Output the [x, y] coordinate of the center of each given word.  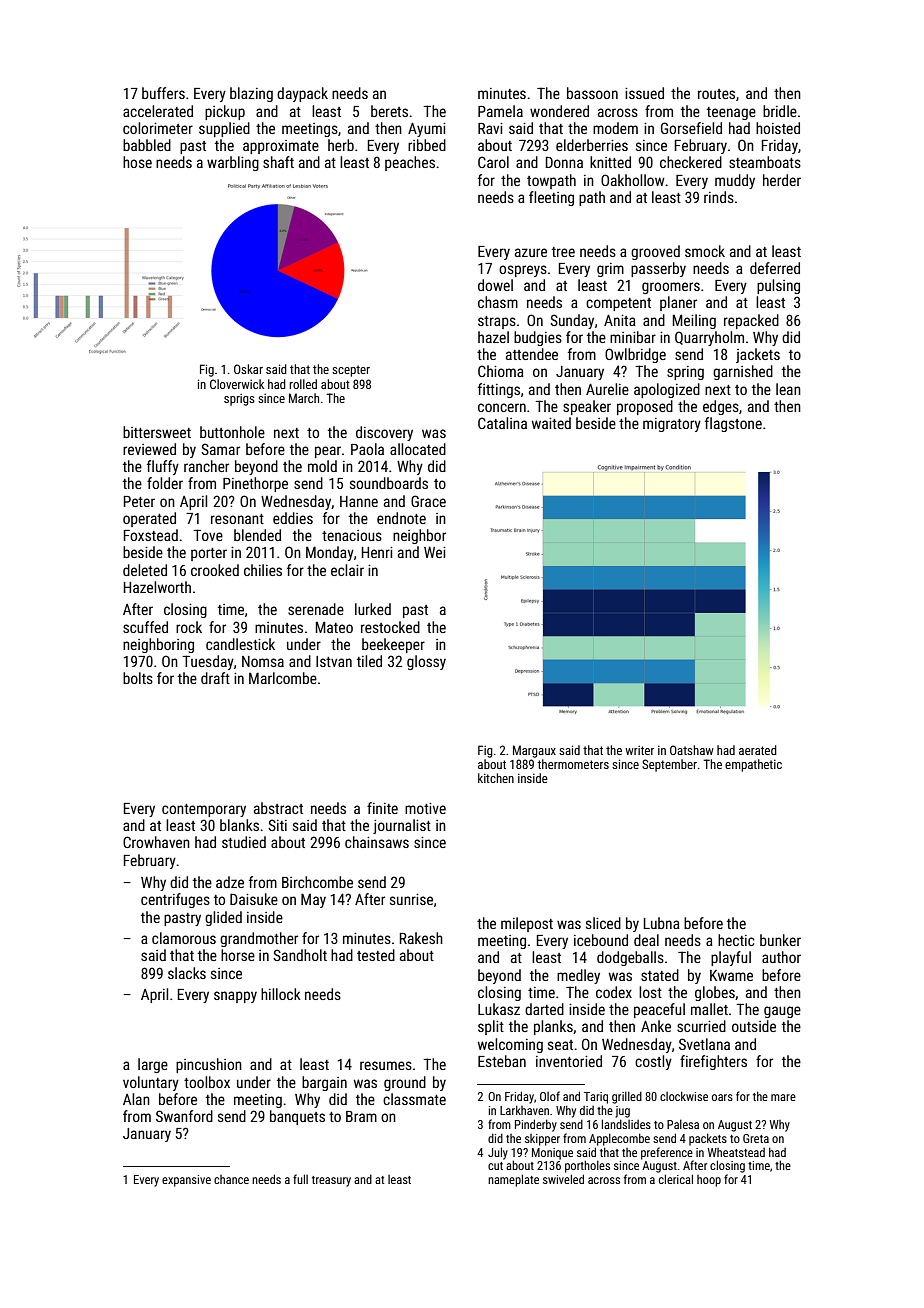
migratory [672, 425]
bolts [138, 678]
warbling [233, 163]
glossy [426, 662]
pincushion [209, 1065]
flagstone [733, 424]
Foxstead [151, 535]
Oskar [248, 369]
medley [578, 976]
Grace [428, 501]
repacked [751, 321]
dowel [495, 285]
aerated [758, 750]
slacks [187, 973]
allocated [418, 449]
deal [646, 940]
